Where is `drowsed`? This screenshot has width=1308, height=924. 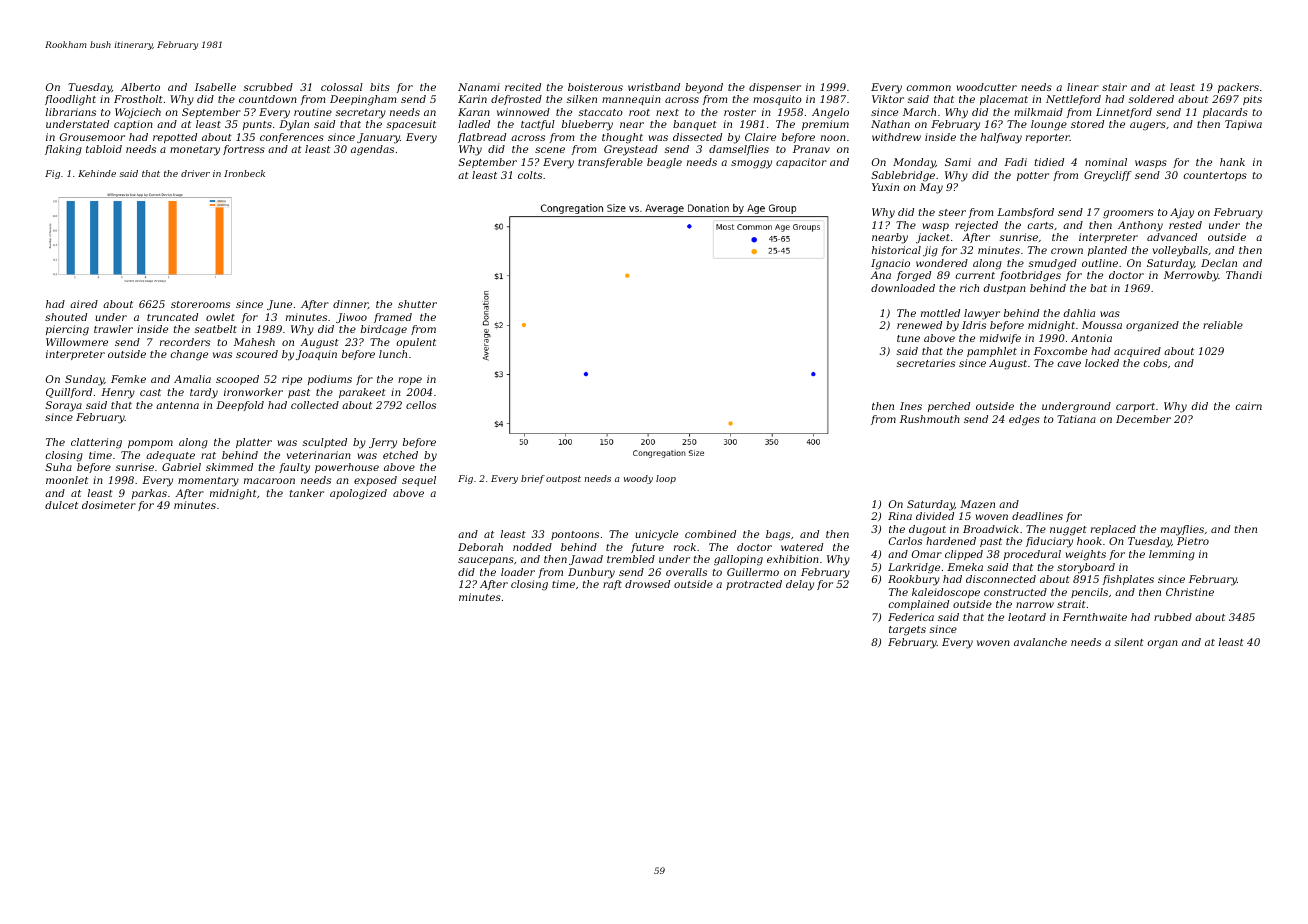 drowsed is located at coordinates (647, 584).
